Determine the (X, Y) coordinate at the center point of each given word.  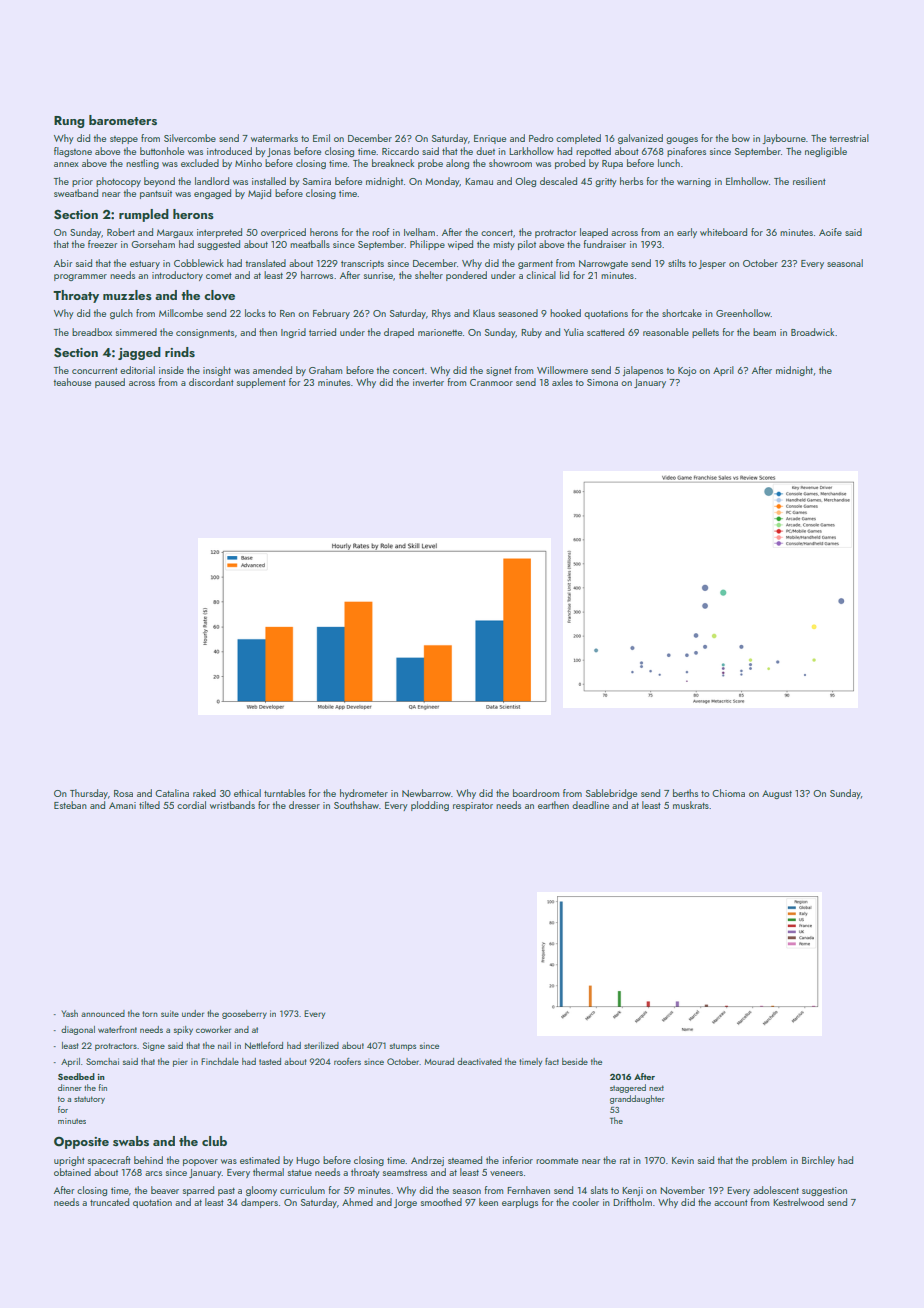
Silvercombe (190, 138)
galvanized (640, 139)
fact (552, 1061)
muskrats (691, 805)
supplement (261, 383)
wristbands (232, 805)
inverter (428, 382)
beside (575, 1061)
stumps (403, 1047)
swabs (131, 1141)
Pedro (541, 138)
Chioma (728, 793)
